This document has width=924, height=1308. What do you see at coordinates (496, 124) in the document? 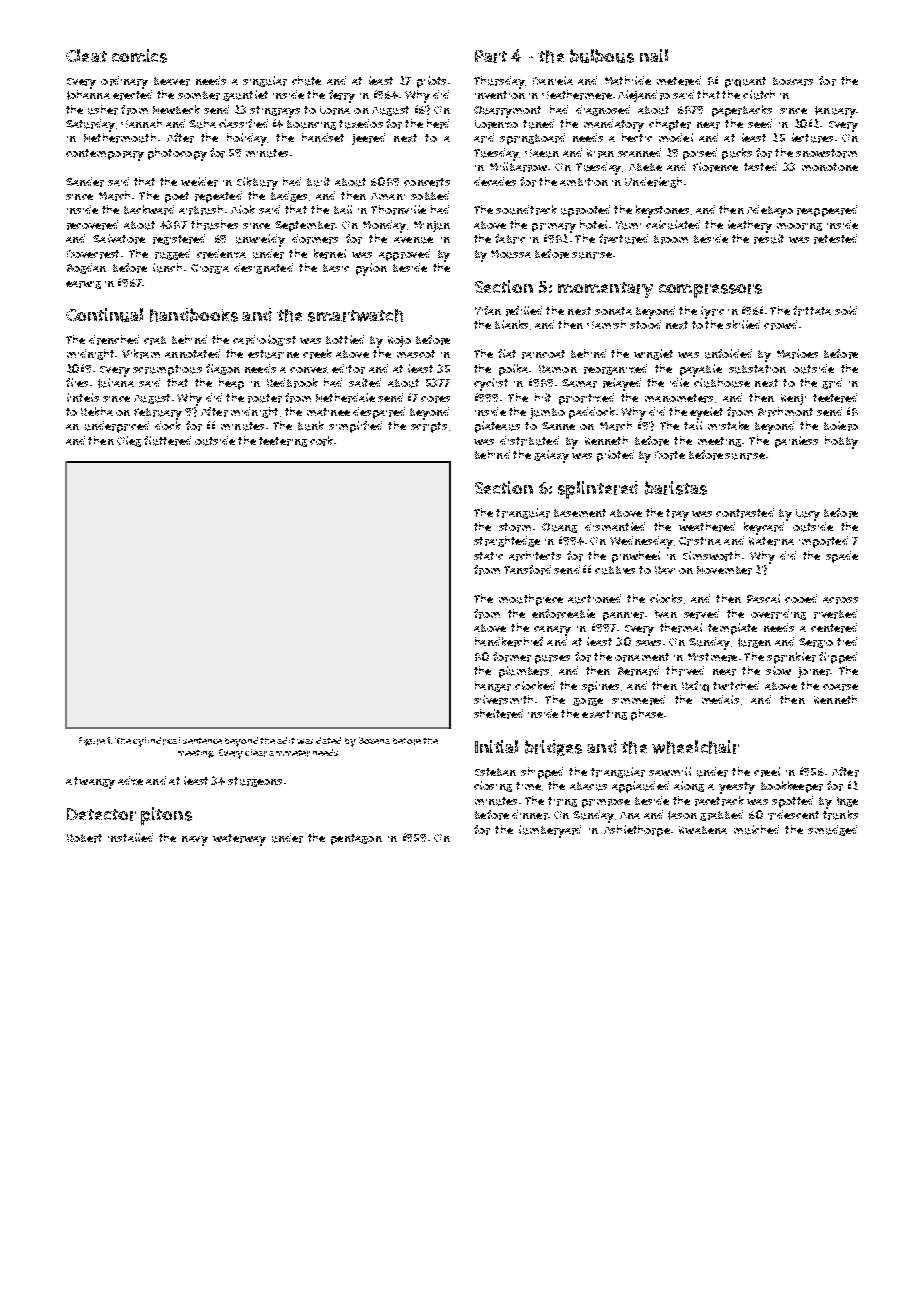
I see `Lorenzo` at bounding box center [496, 124].
